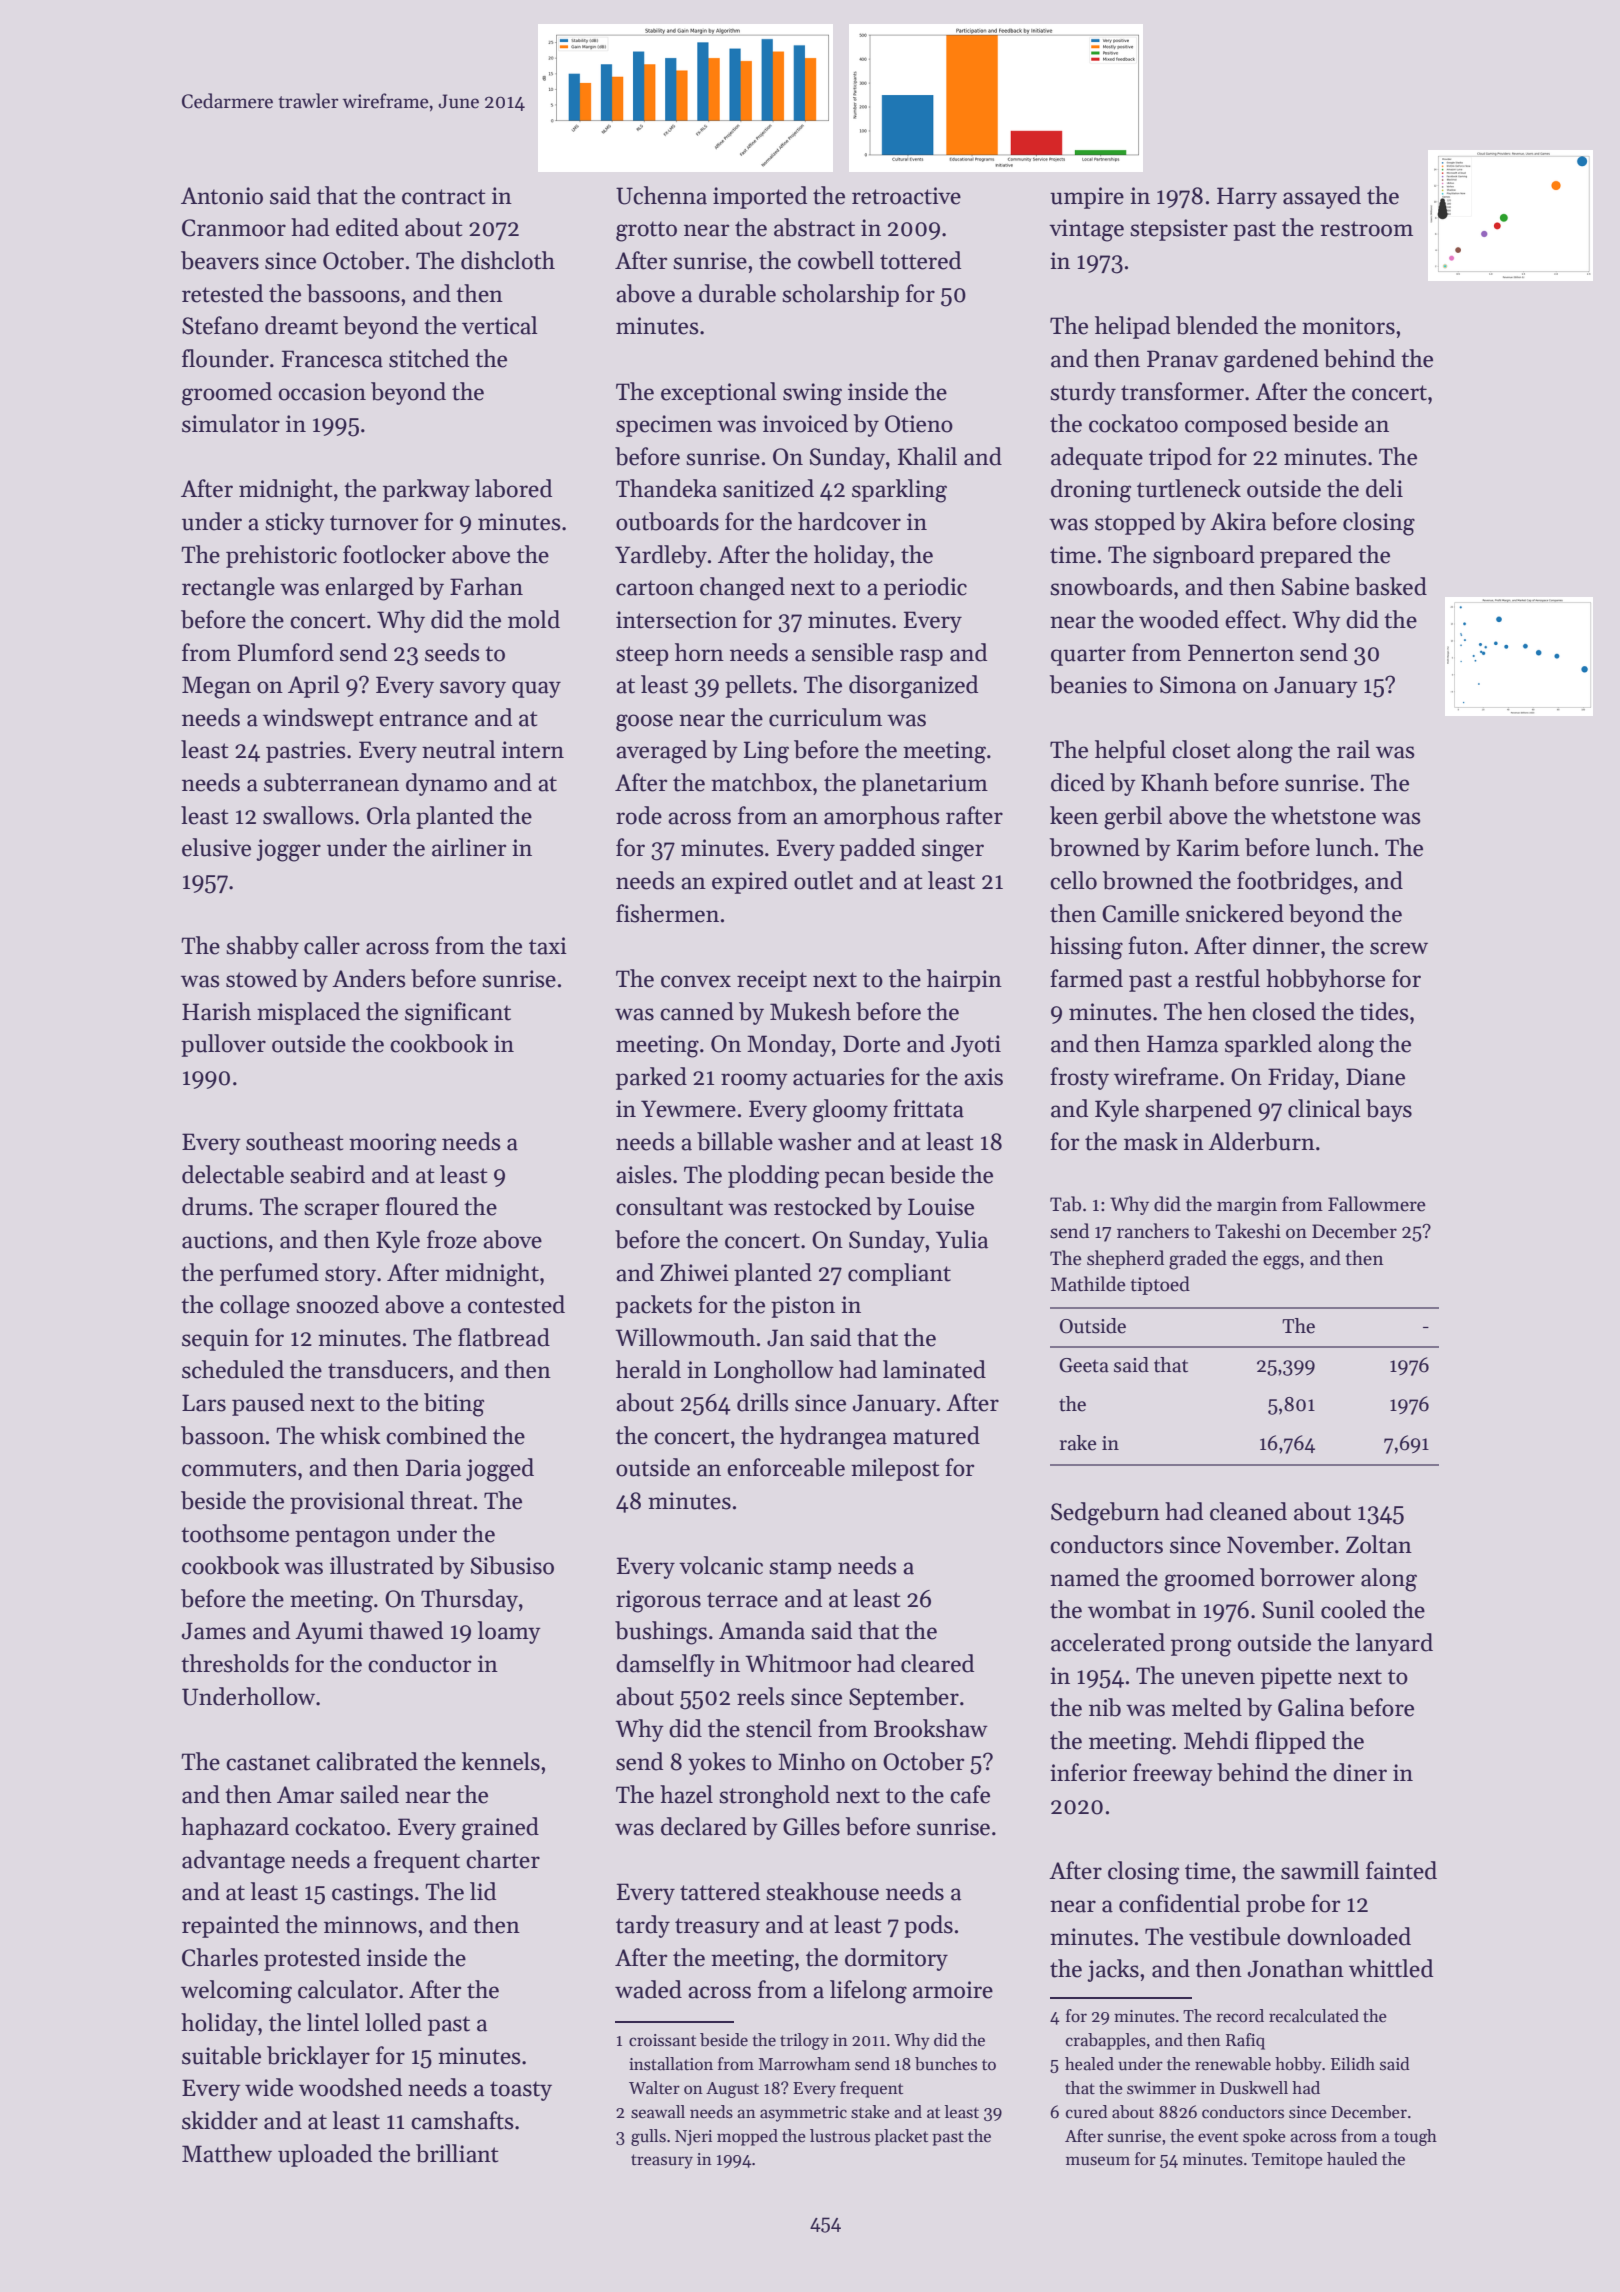  I want to click on elusive, so click(216, 847).
